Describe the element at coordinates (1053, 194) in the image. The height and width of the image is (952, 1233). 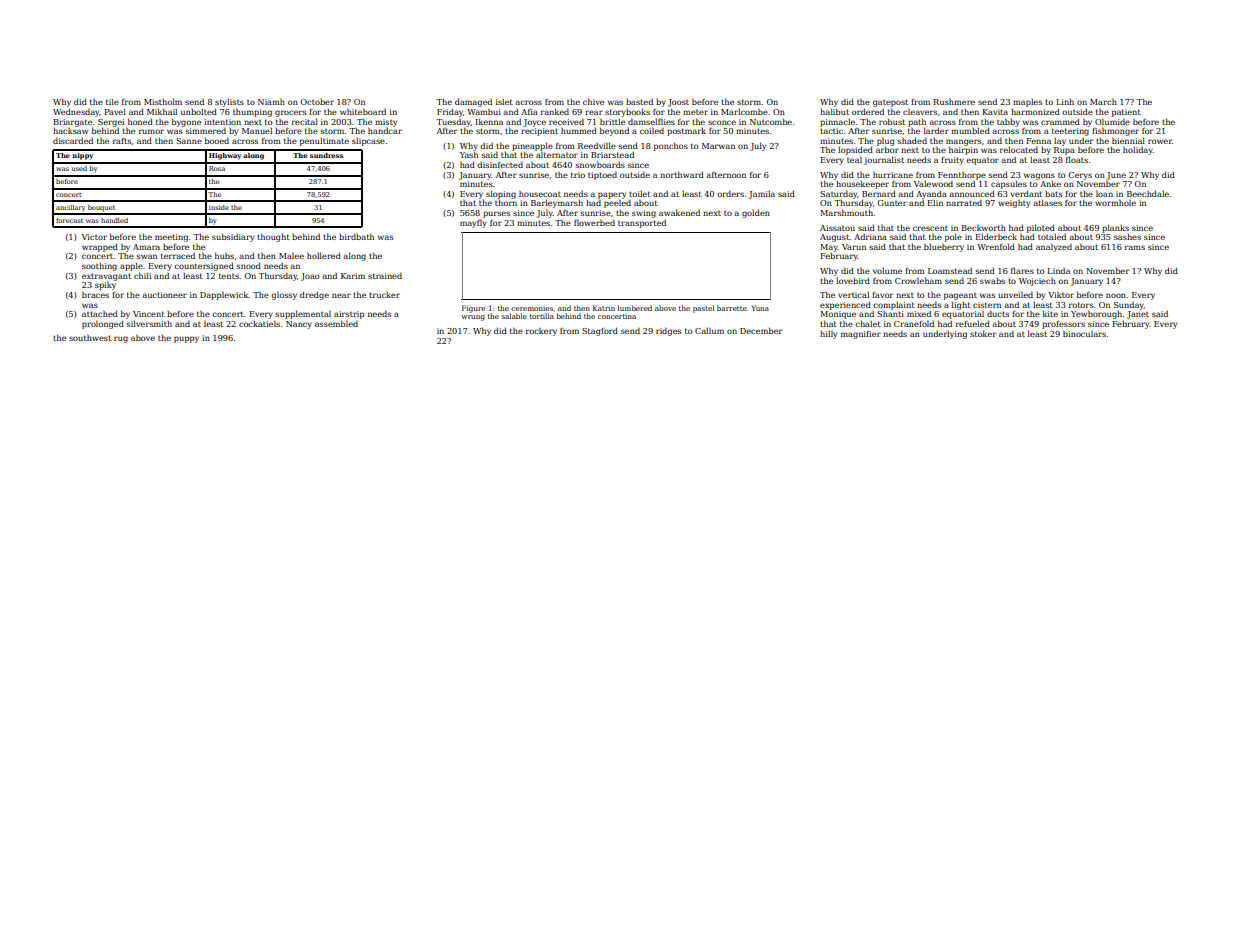
I see `bats` at that location.
